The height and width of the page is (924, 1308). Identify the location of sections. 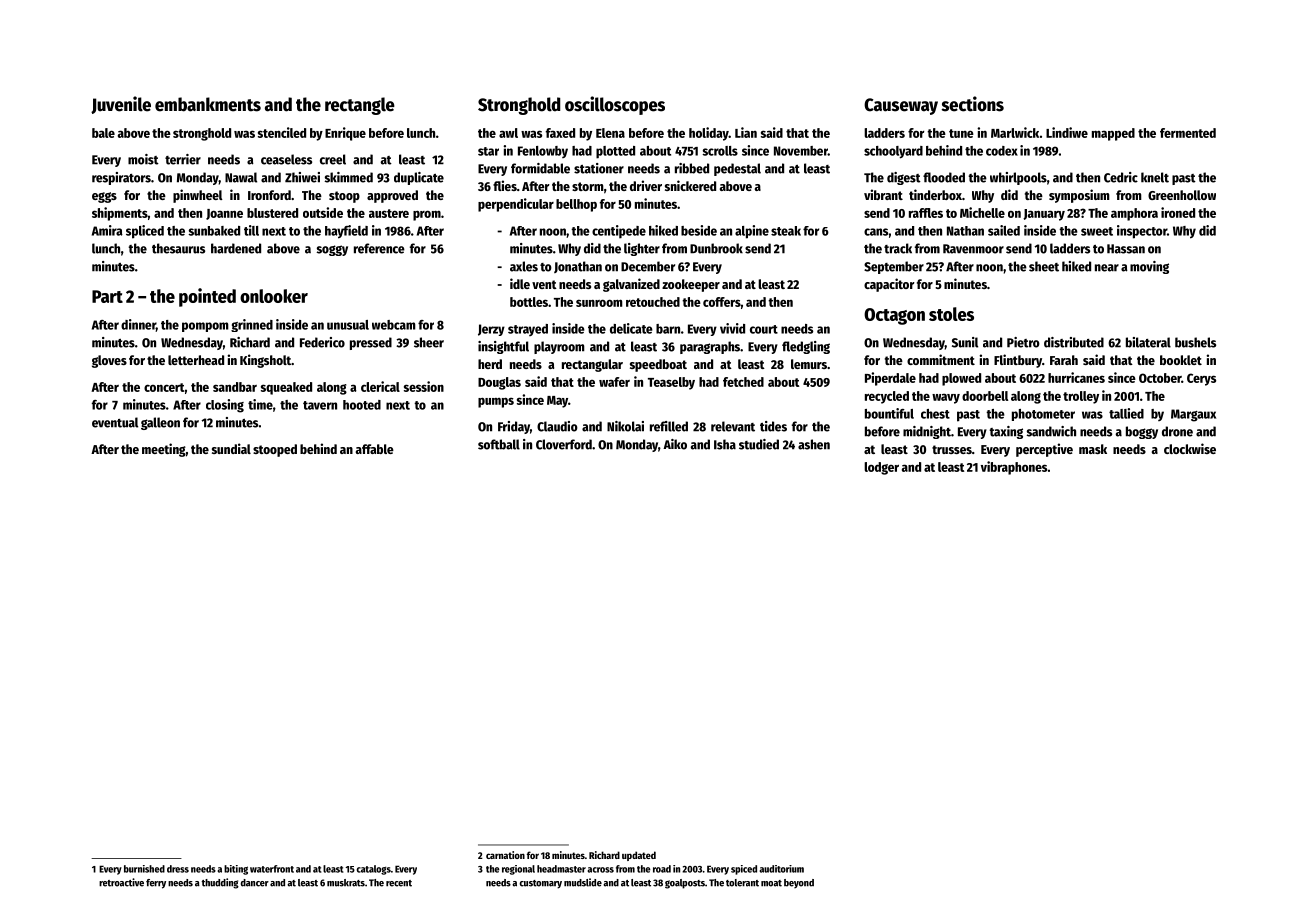
(973, 104).
